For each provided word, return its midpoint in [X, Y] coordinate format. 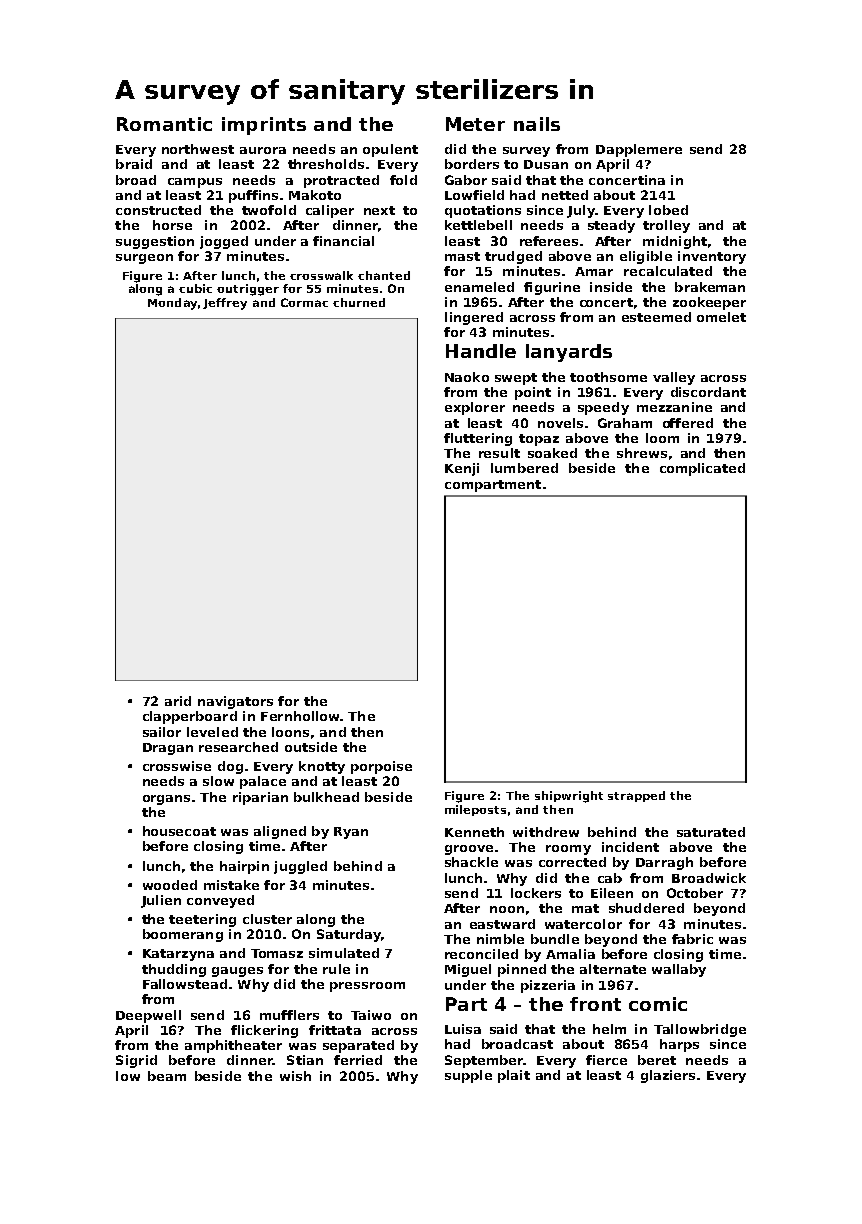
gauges [237, 972]
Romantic [164, 124]
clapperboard [190, 717]
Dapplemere [639, 150]
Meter [475, 124]
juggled [300, 867]
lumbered [524, 468]
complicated [702, 469]
